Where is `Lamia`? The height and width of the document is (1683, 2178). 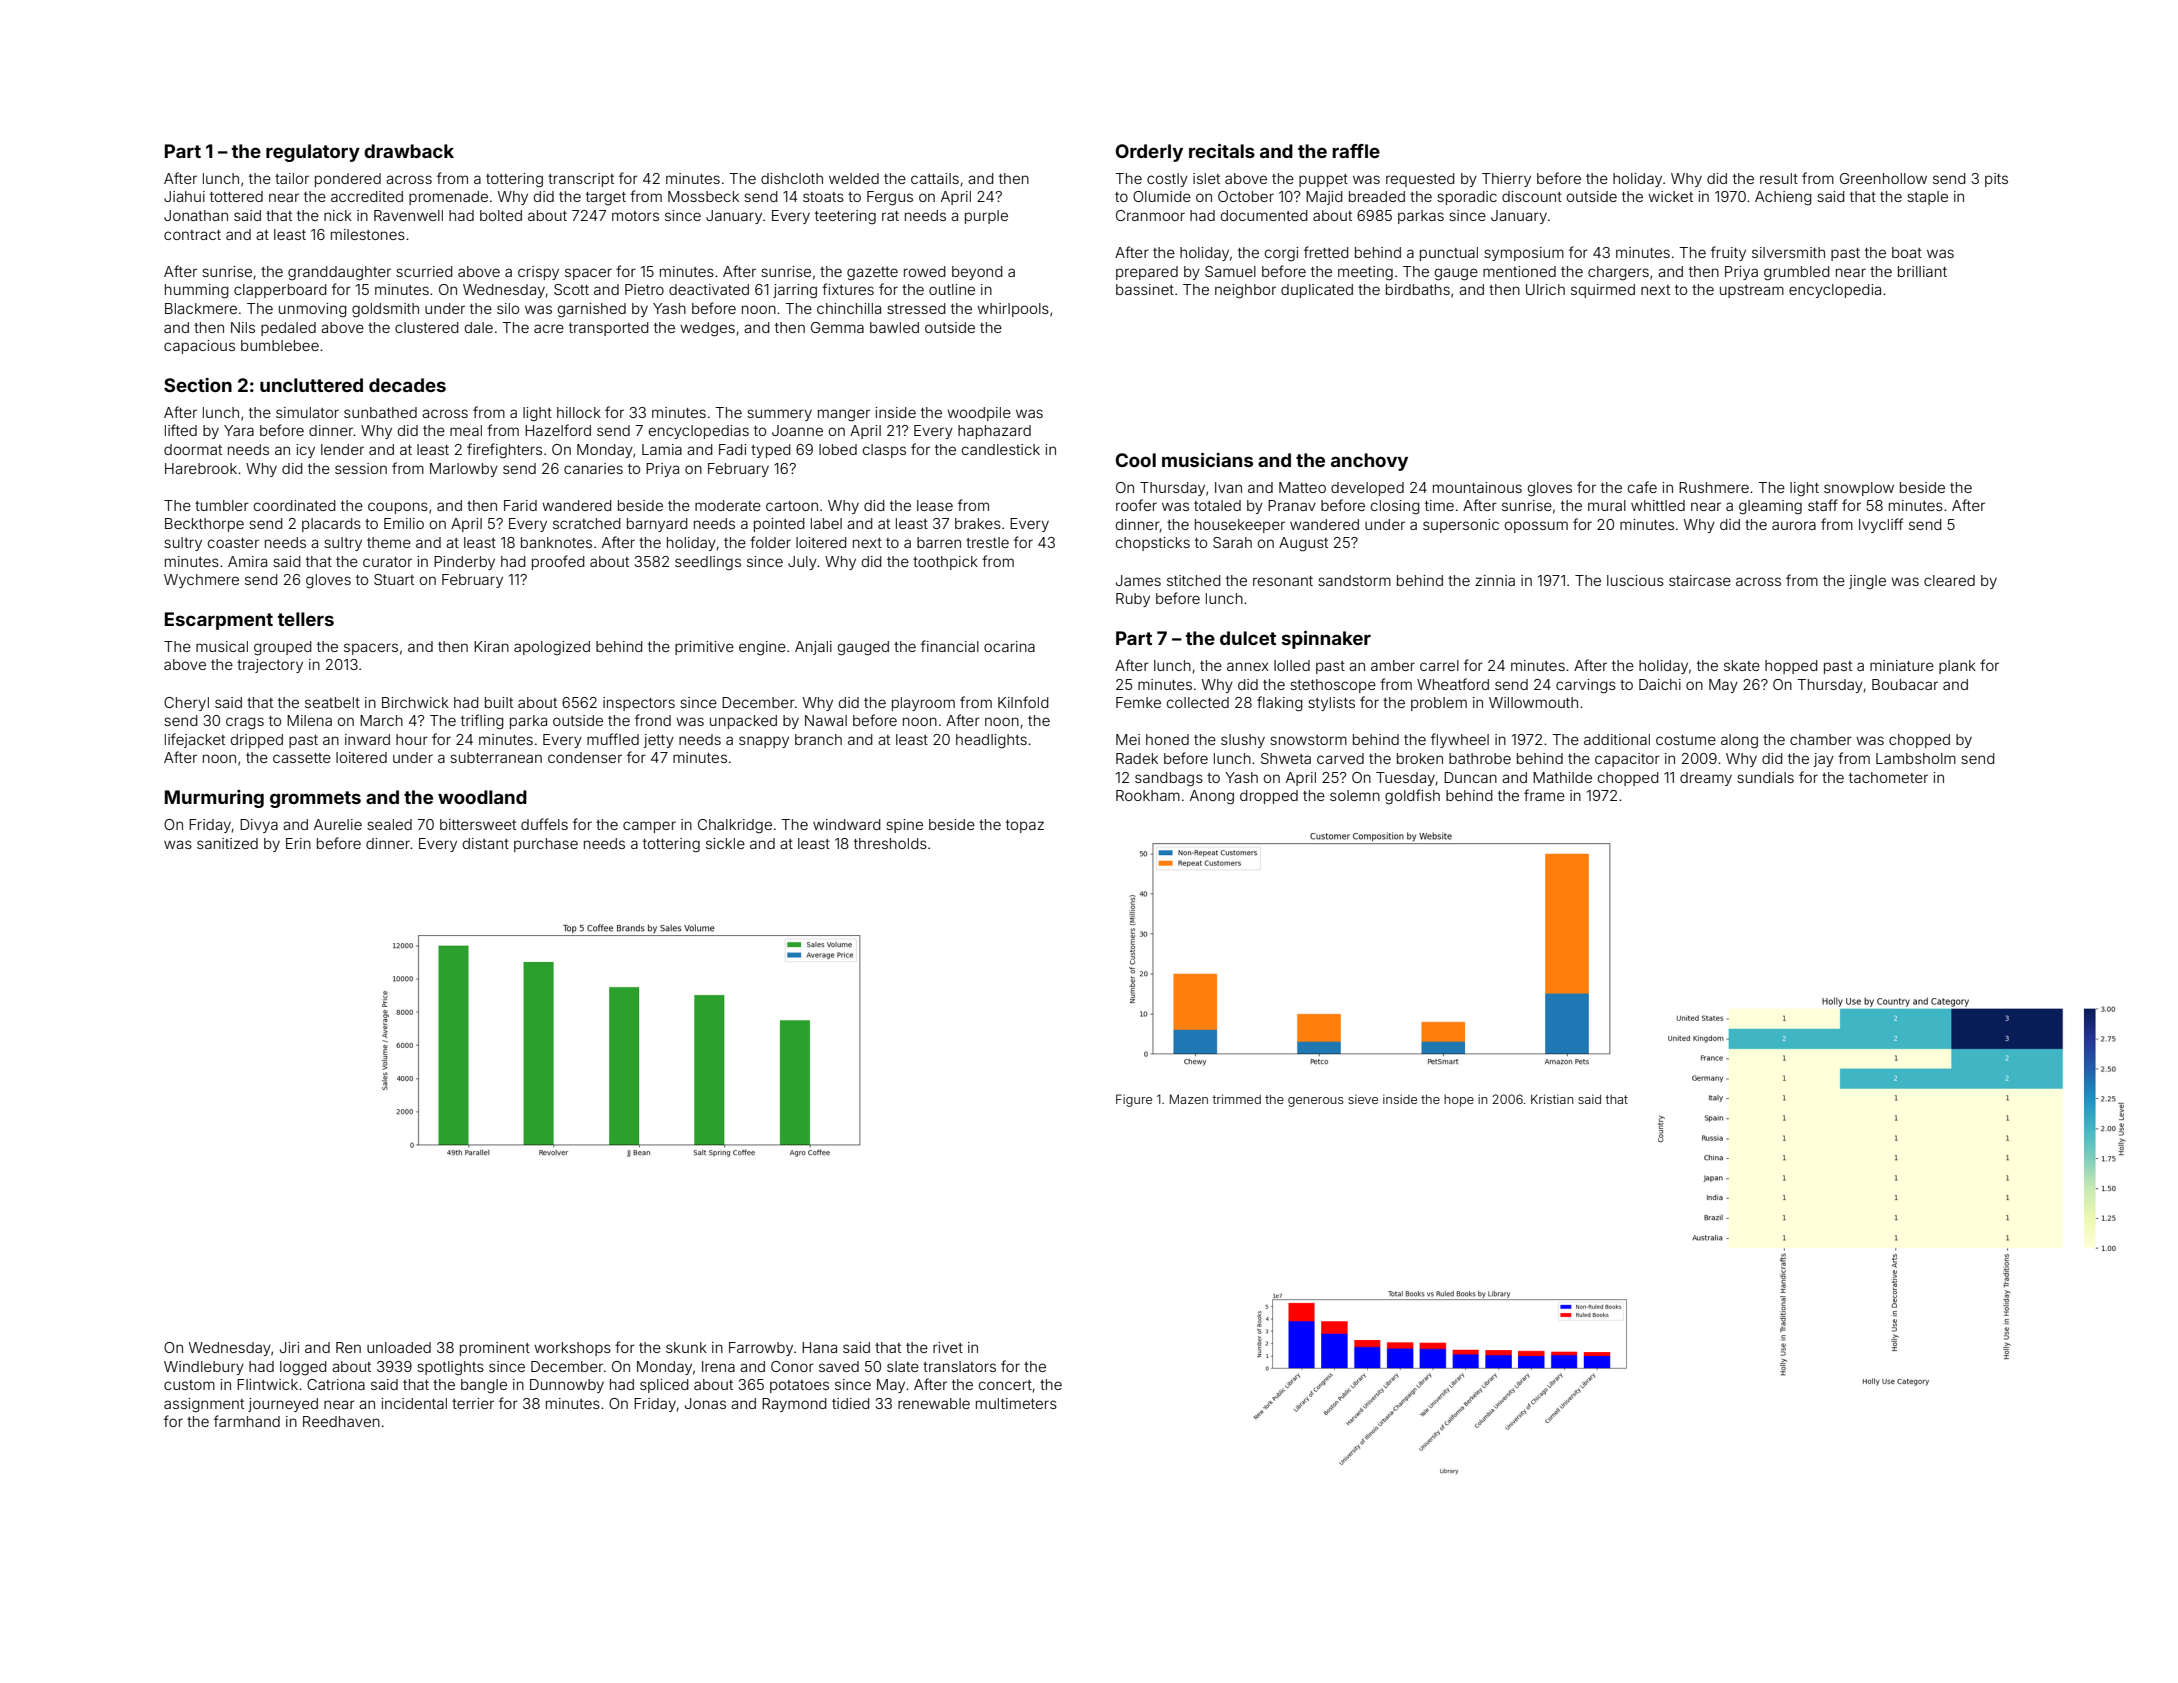
Lamia is located at coordinates (662, 449).
